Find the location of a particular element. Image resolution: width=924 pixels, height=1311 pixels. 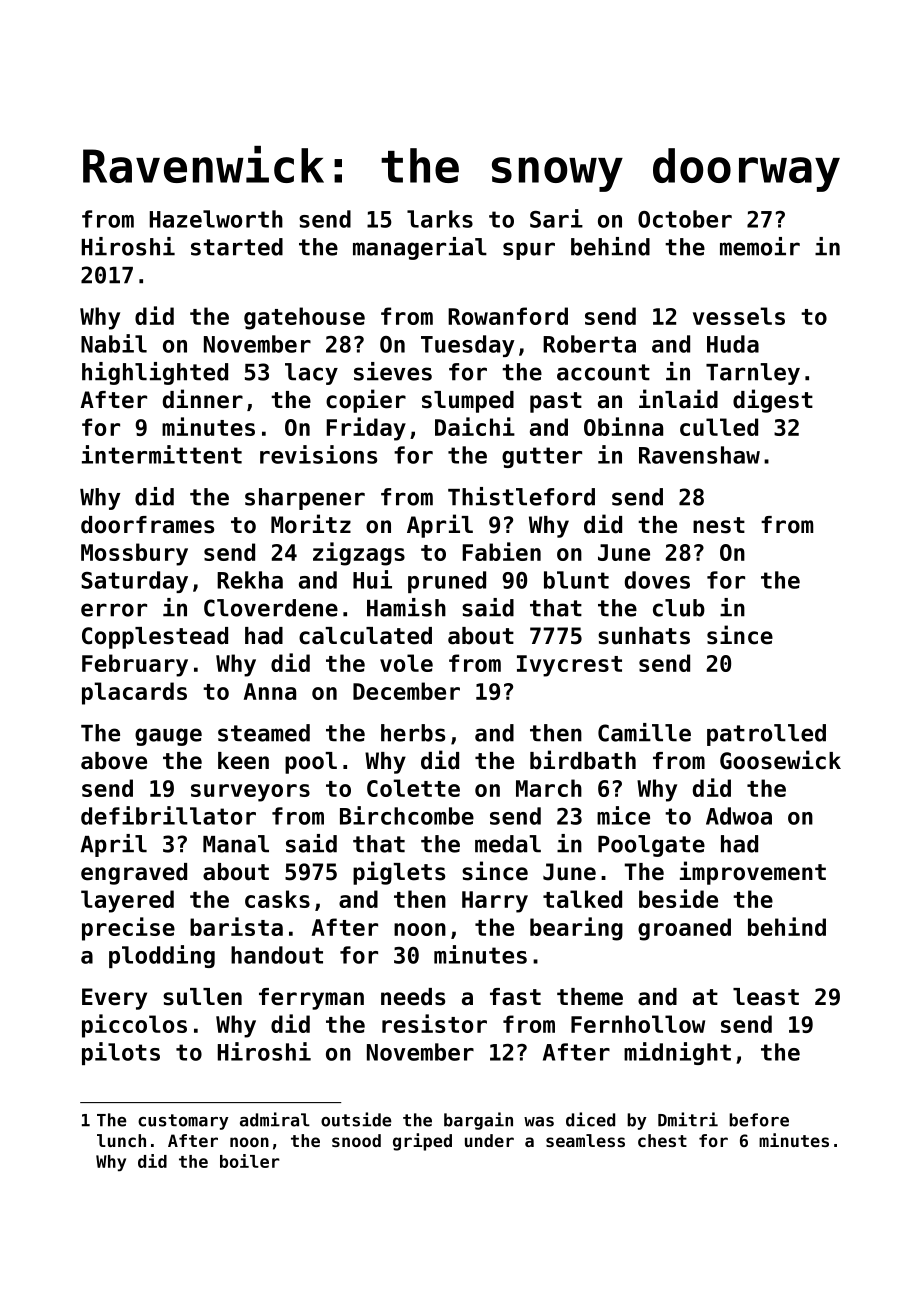

chest is located at coordinates (662, 1140).
